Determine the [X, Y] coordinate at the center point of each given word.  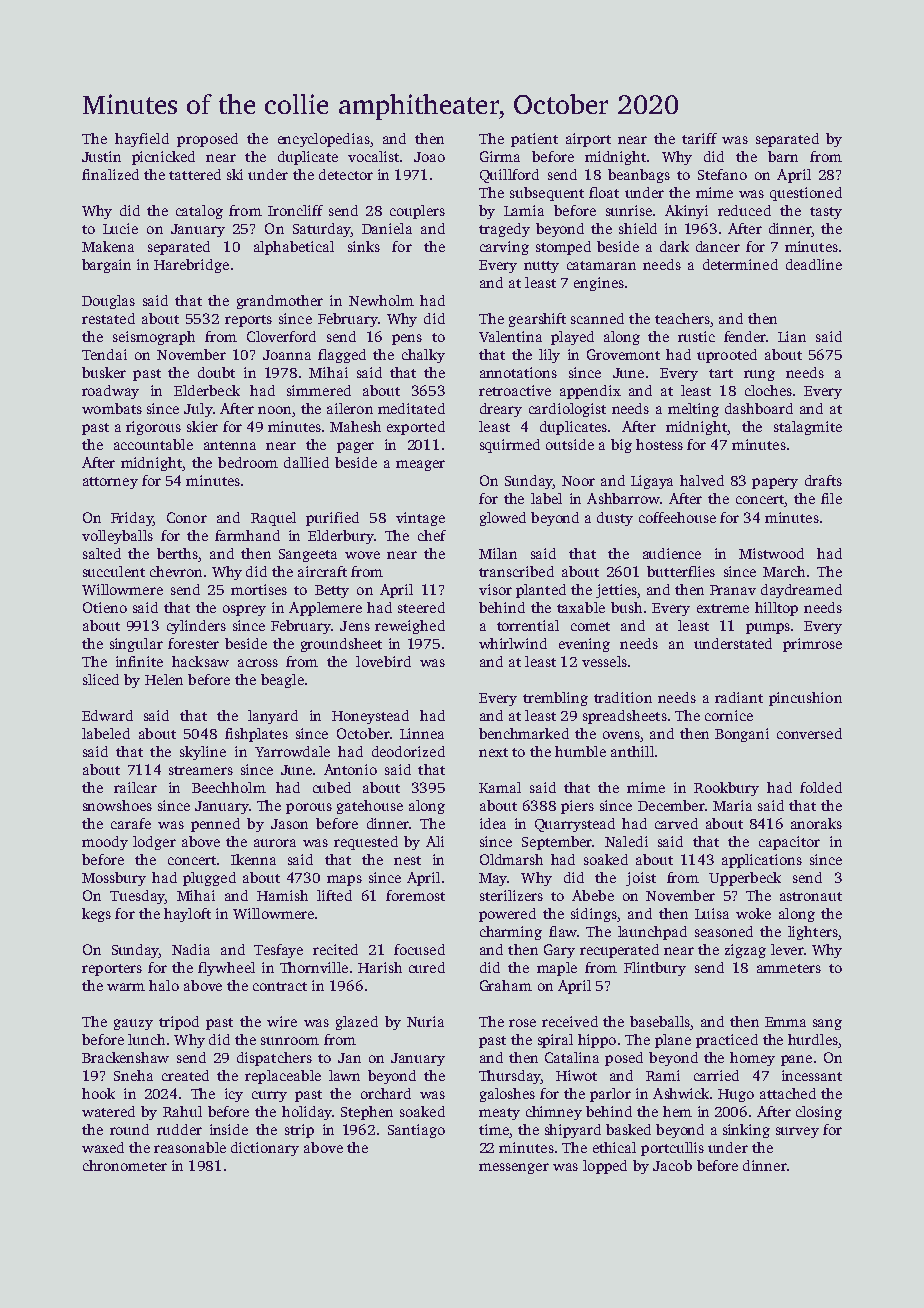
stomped [563, 248]
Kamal [500, 787]
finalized [110, 174]
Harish [380, 967]
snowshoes [117, 805]
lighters [813, 933]
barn [783, 156]
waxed [103, 1147]
